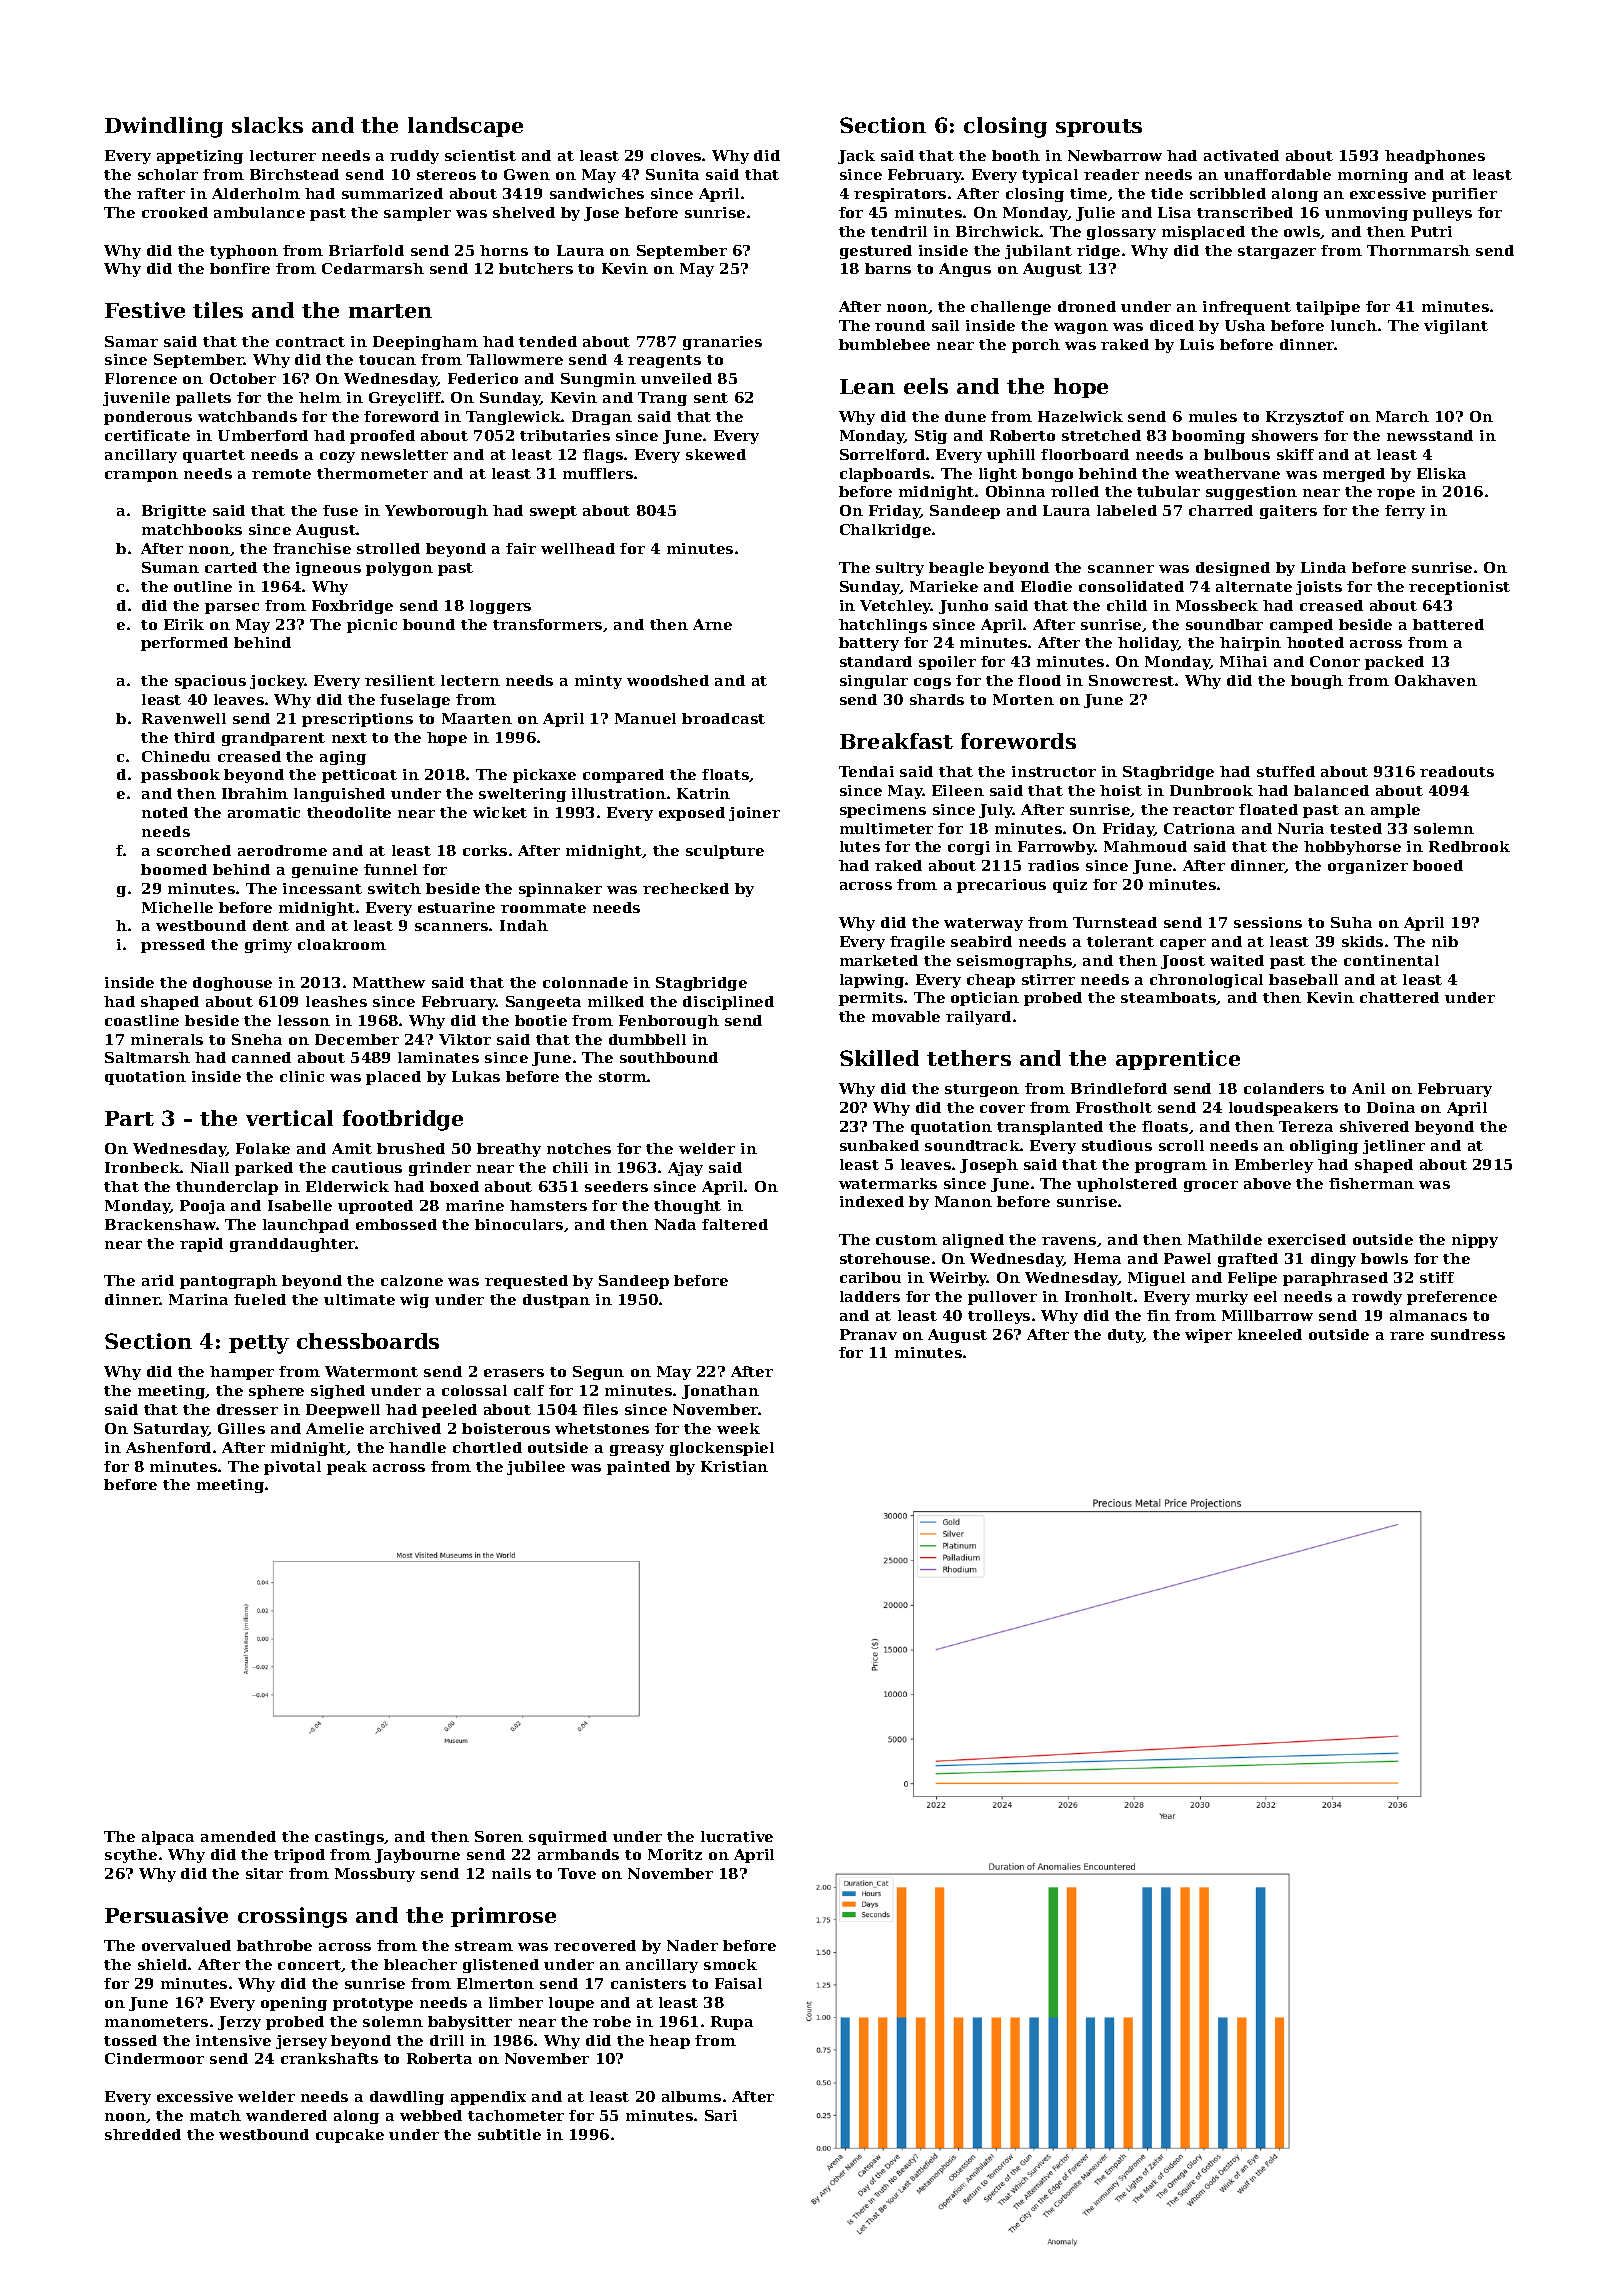  I want to click on Sunita, so click(672, 174).
